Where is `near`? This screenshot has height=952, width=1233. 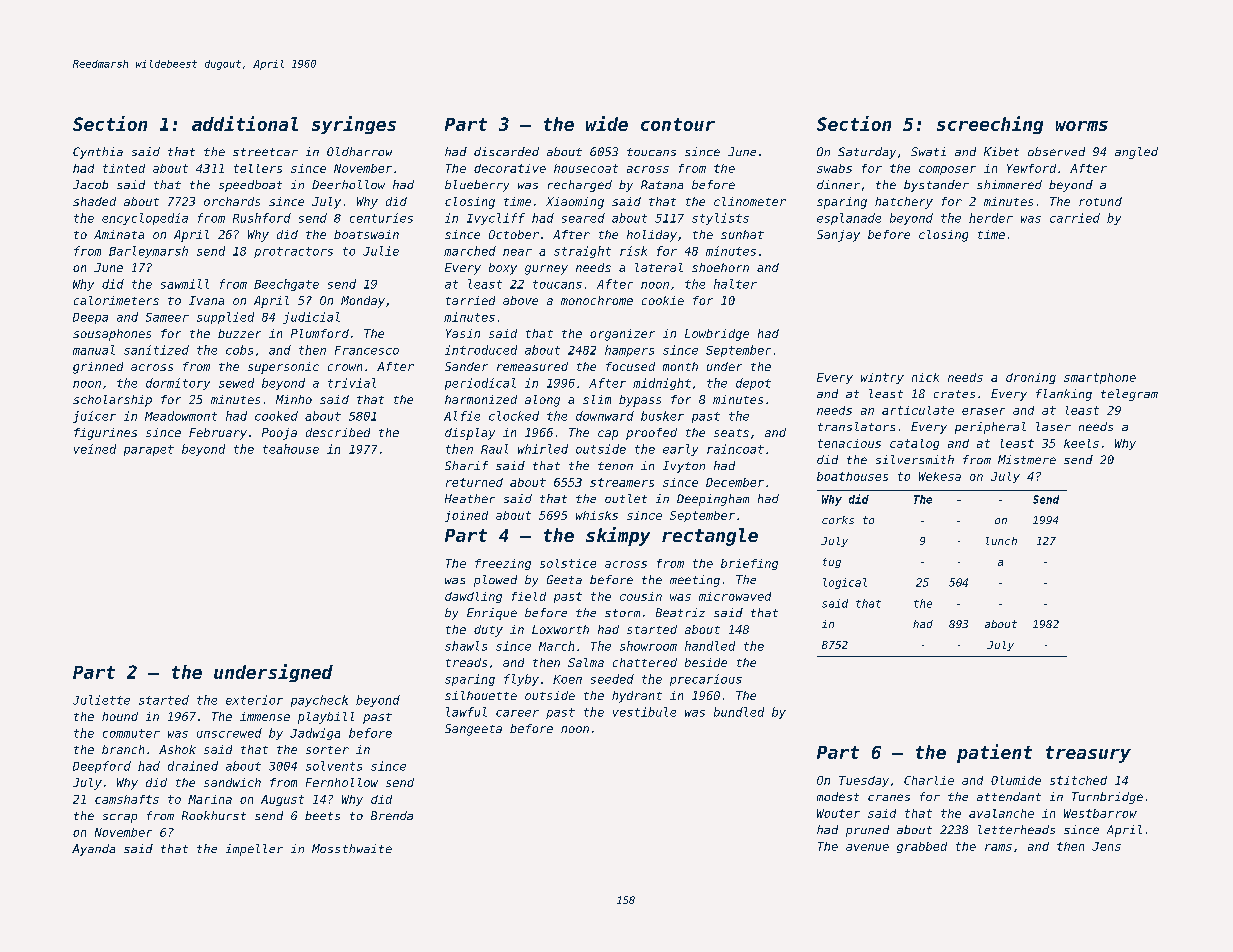
near is located at coordinates (517, 252).
